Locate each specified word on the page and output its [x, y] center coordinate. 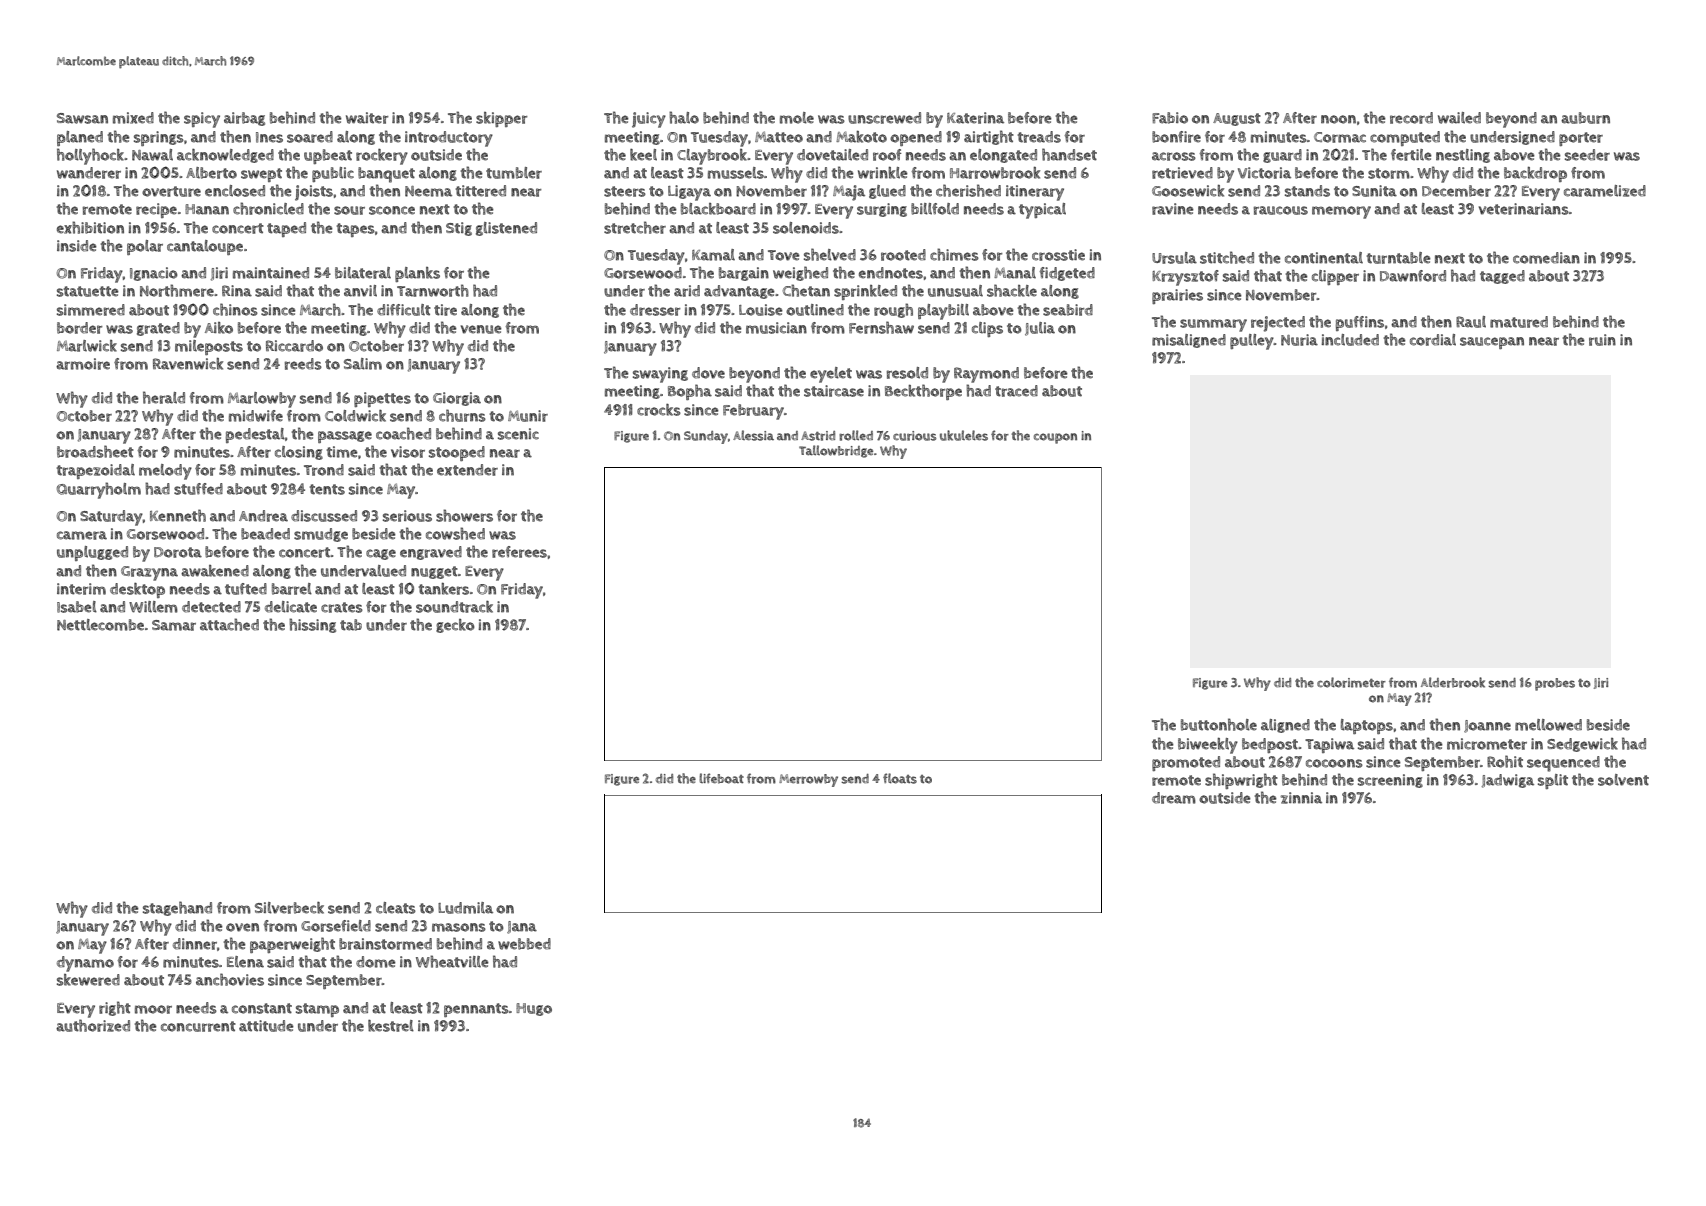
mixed [133, 118]
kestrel [391, 1026]
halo [684, 117]
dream [1174, 798]
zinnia [1301, 798]
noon [1338, 119]
